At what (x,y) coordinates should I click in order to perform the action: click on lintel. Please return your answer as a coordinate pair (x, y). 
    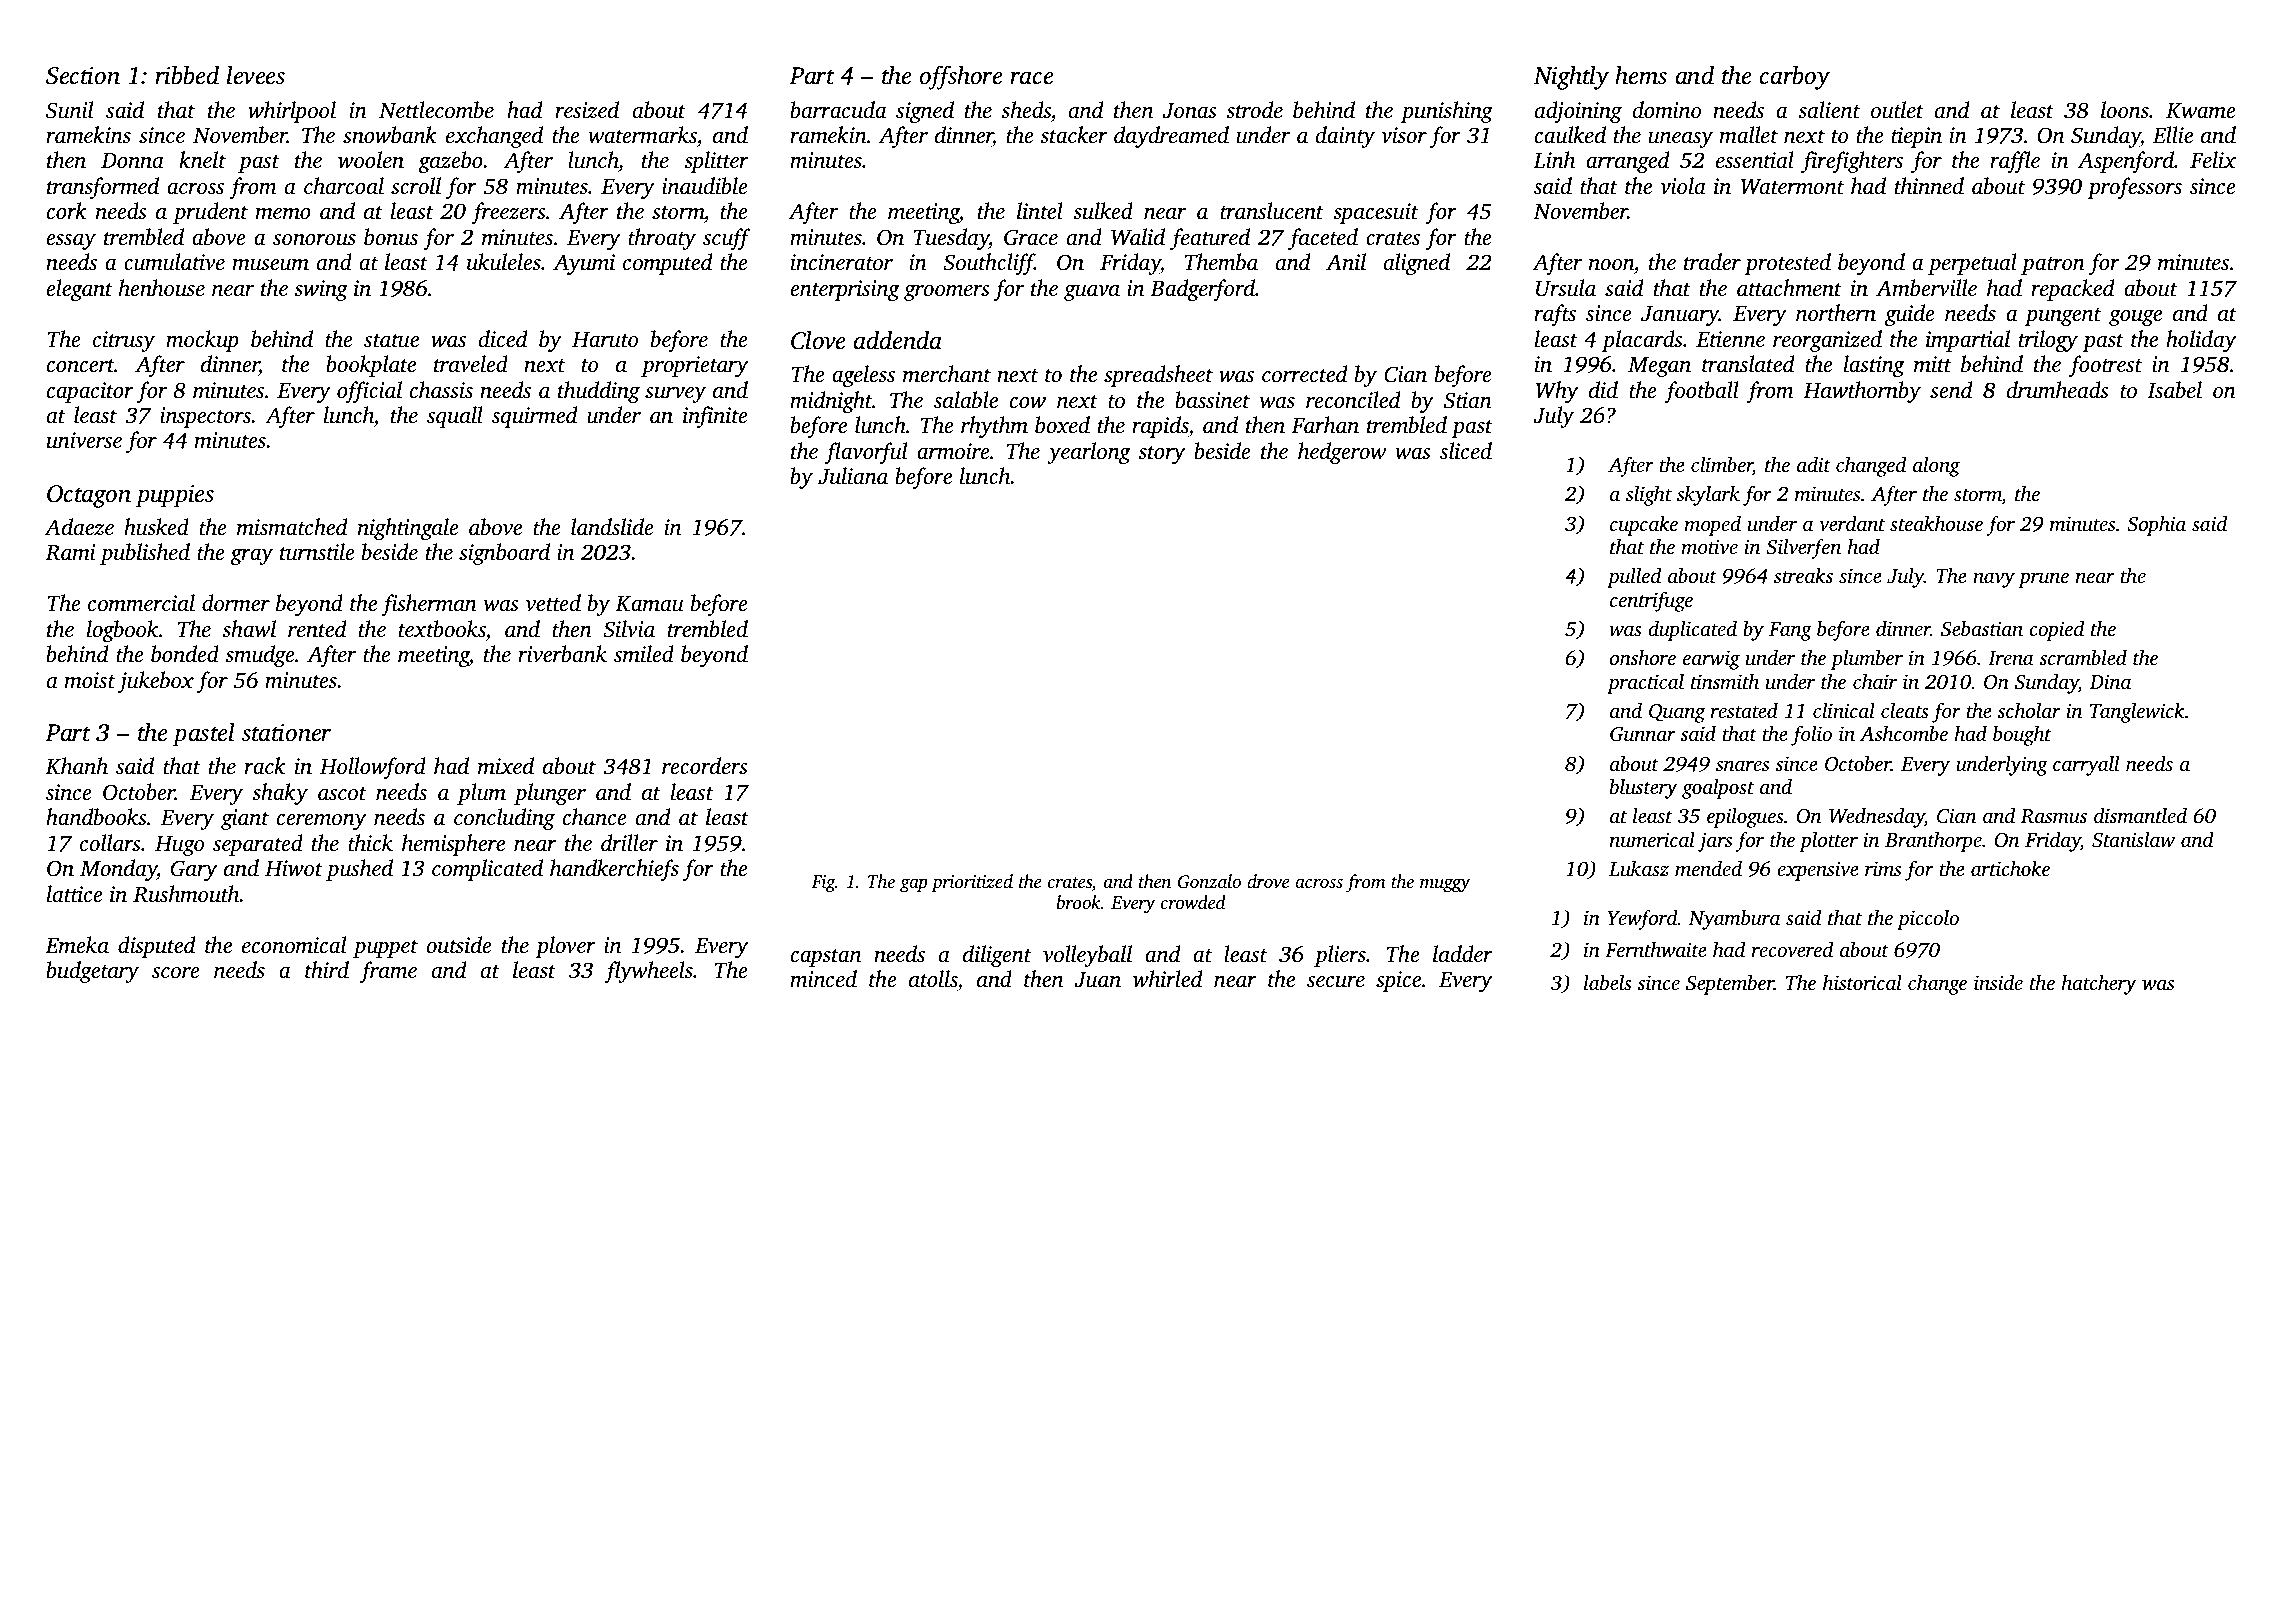
    Looking at the image, I should click on (1040, 210).
